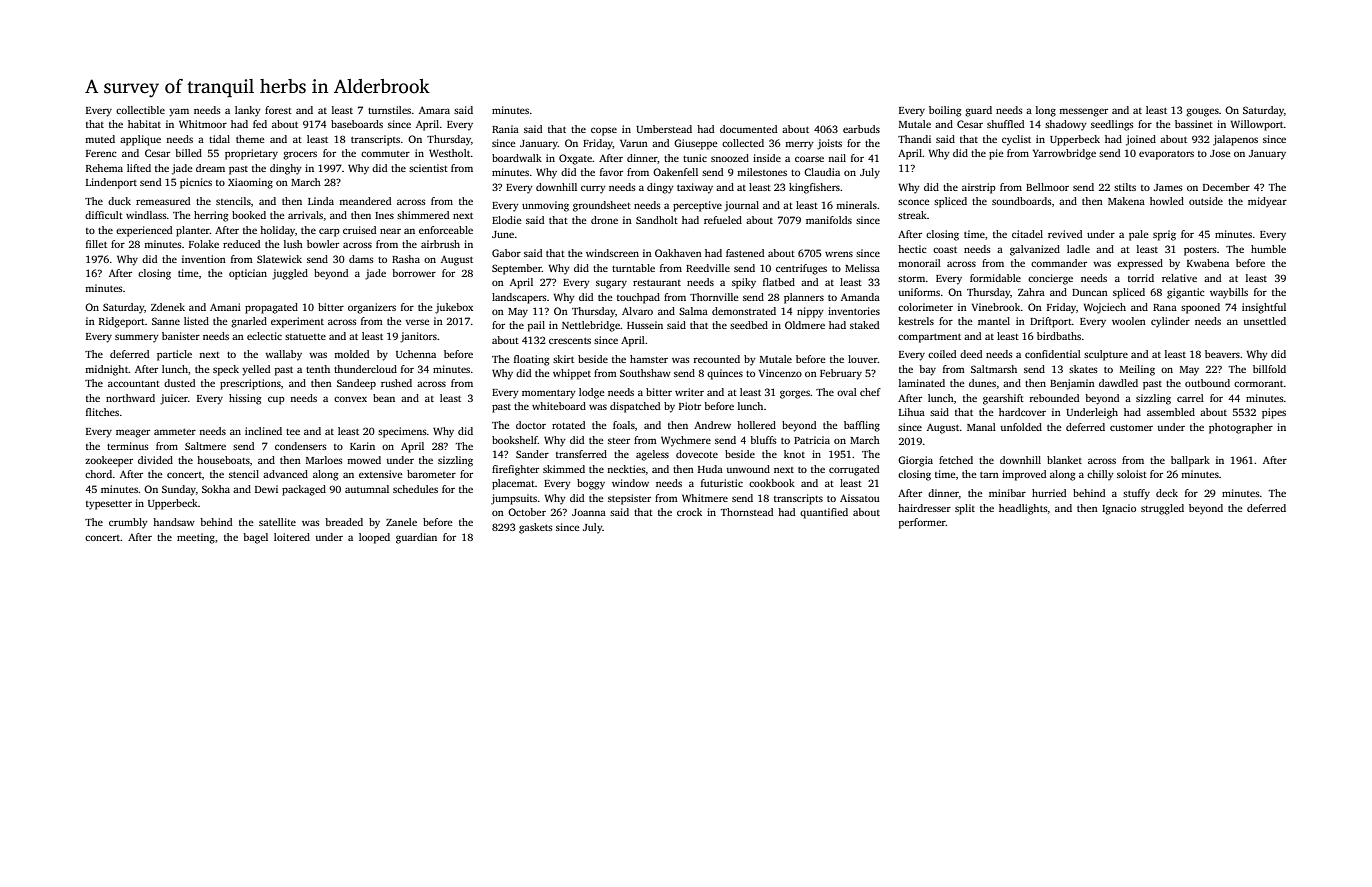  What do you see at coordinates (591, 484) in the document?
I see `boggy` at bounding box center [591, 484].
